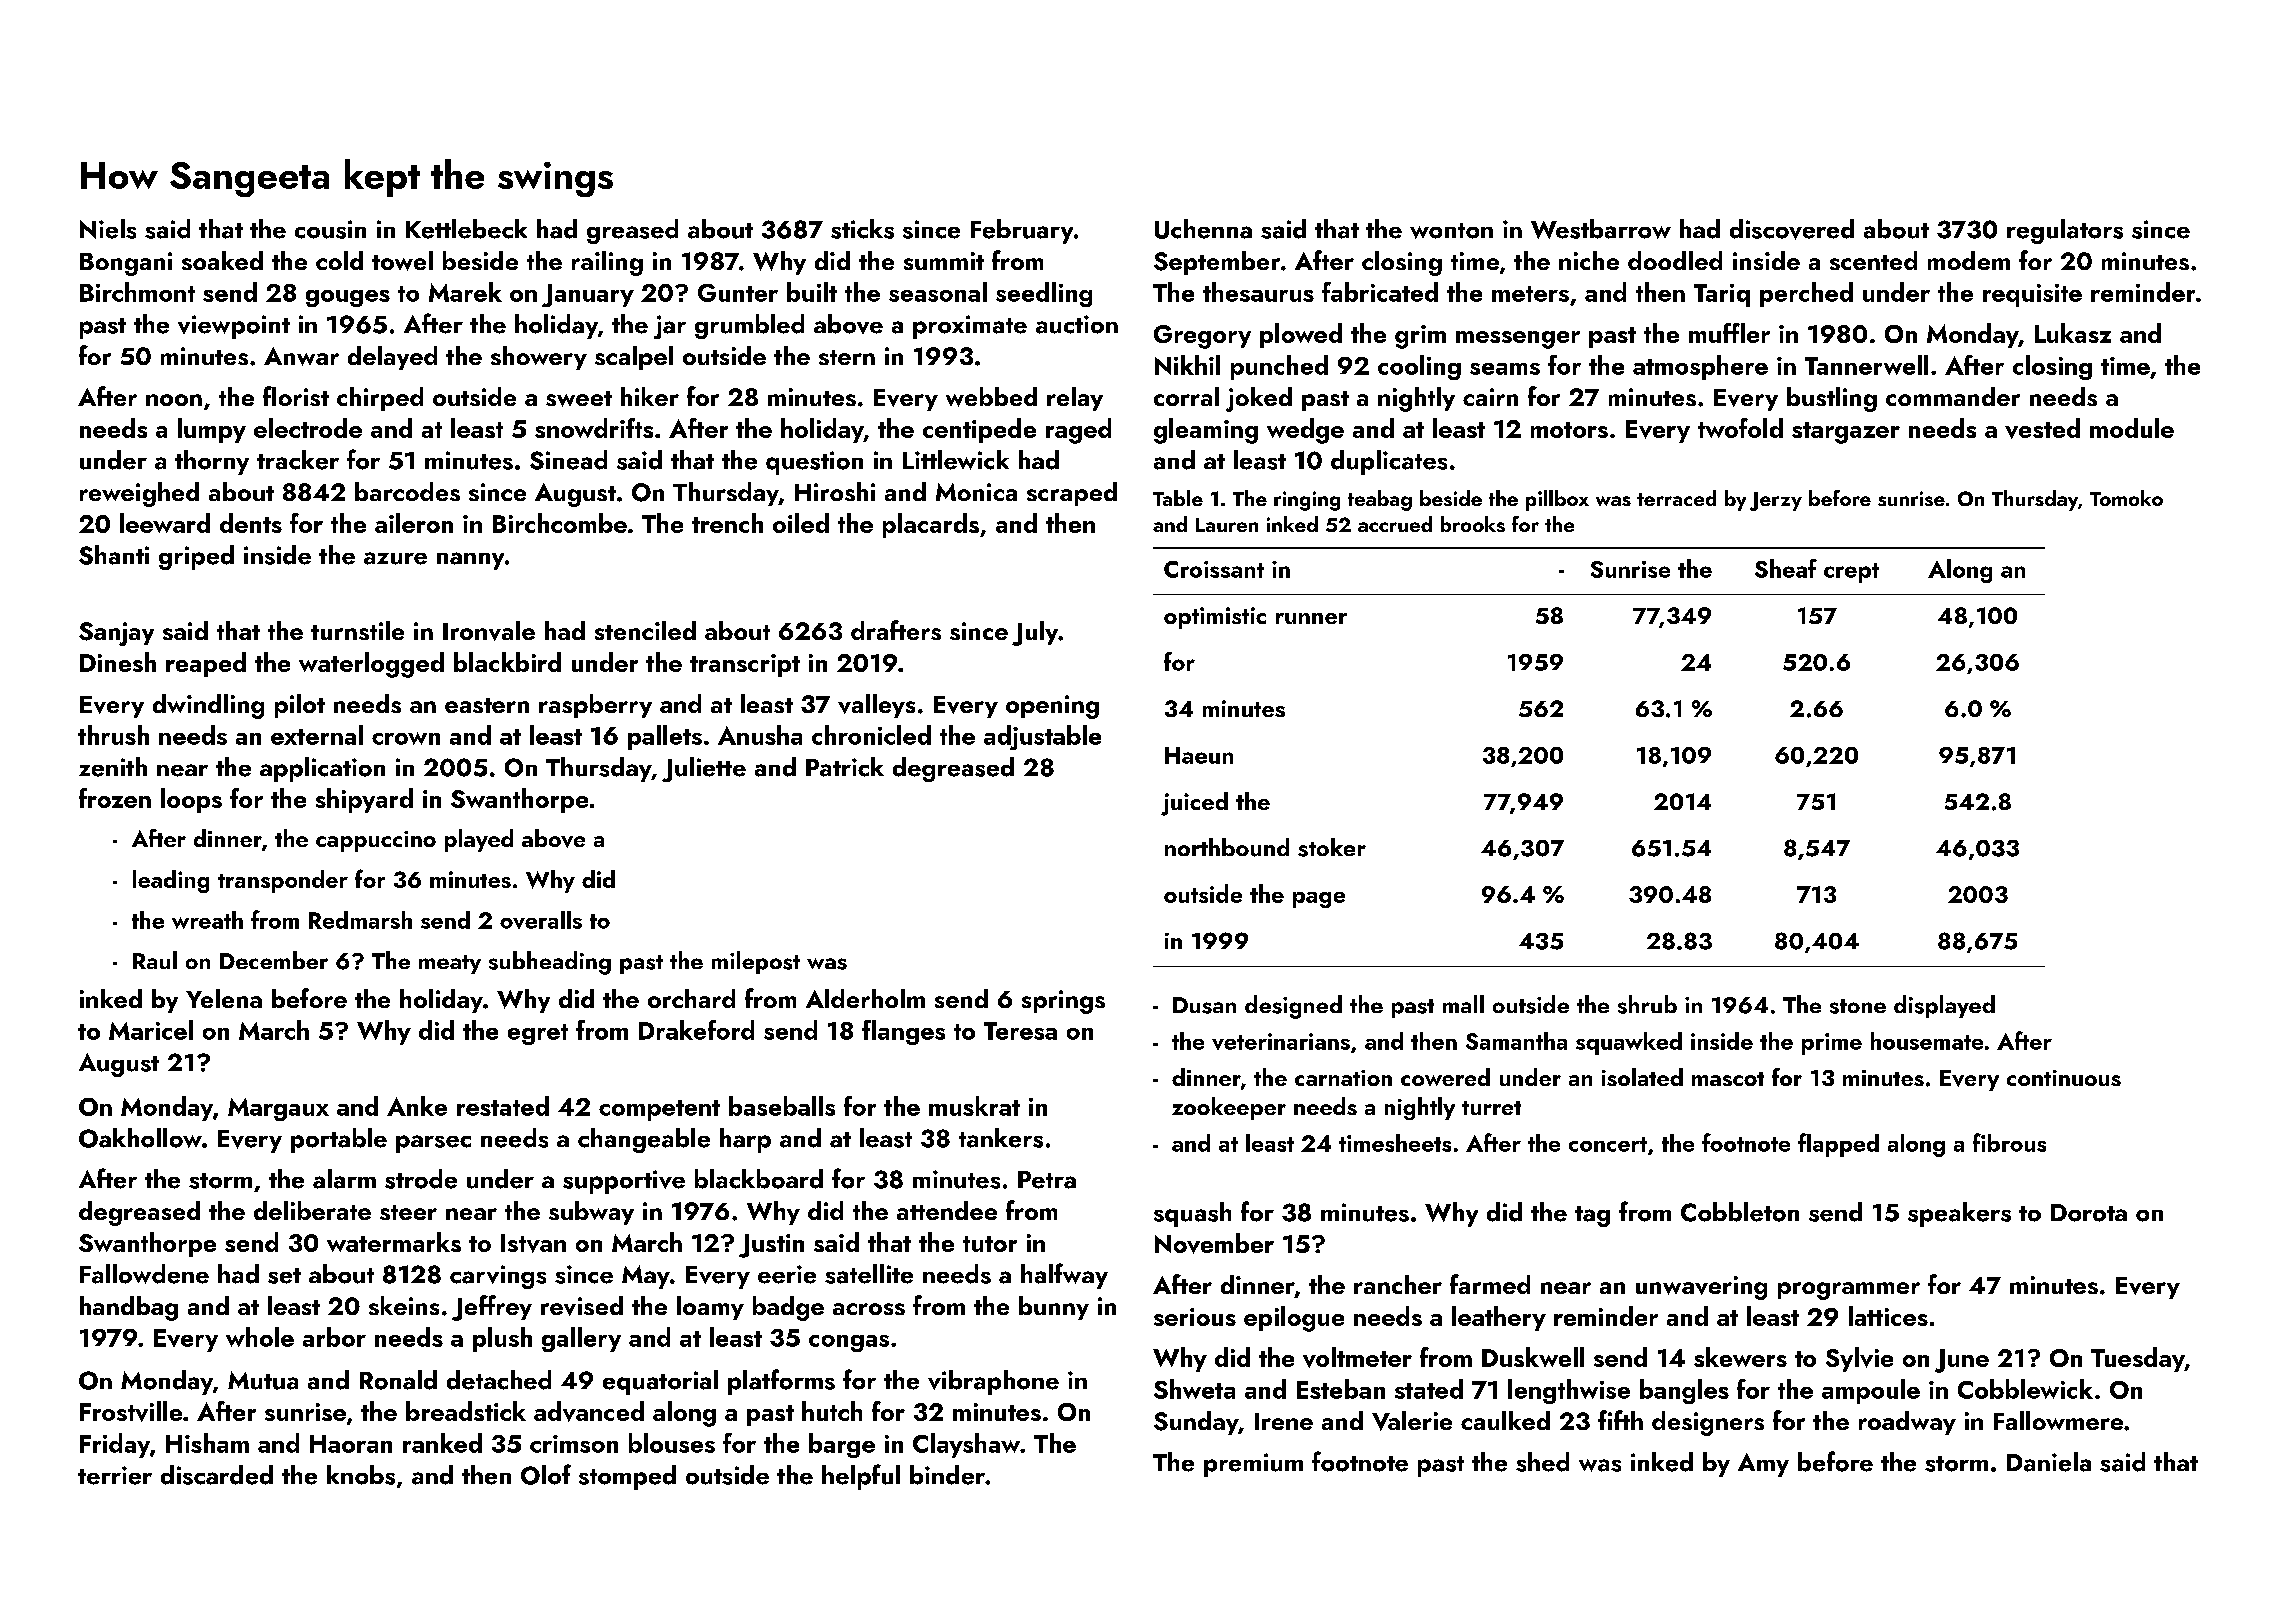  Describe the element at coordinates (665, 737) in the screenshot. I see `pallets` at that location.
